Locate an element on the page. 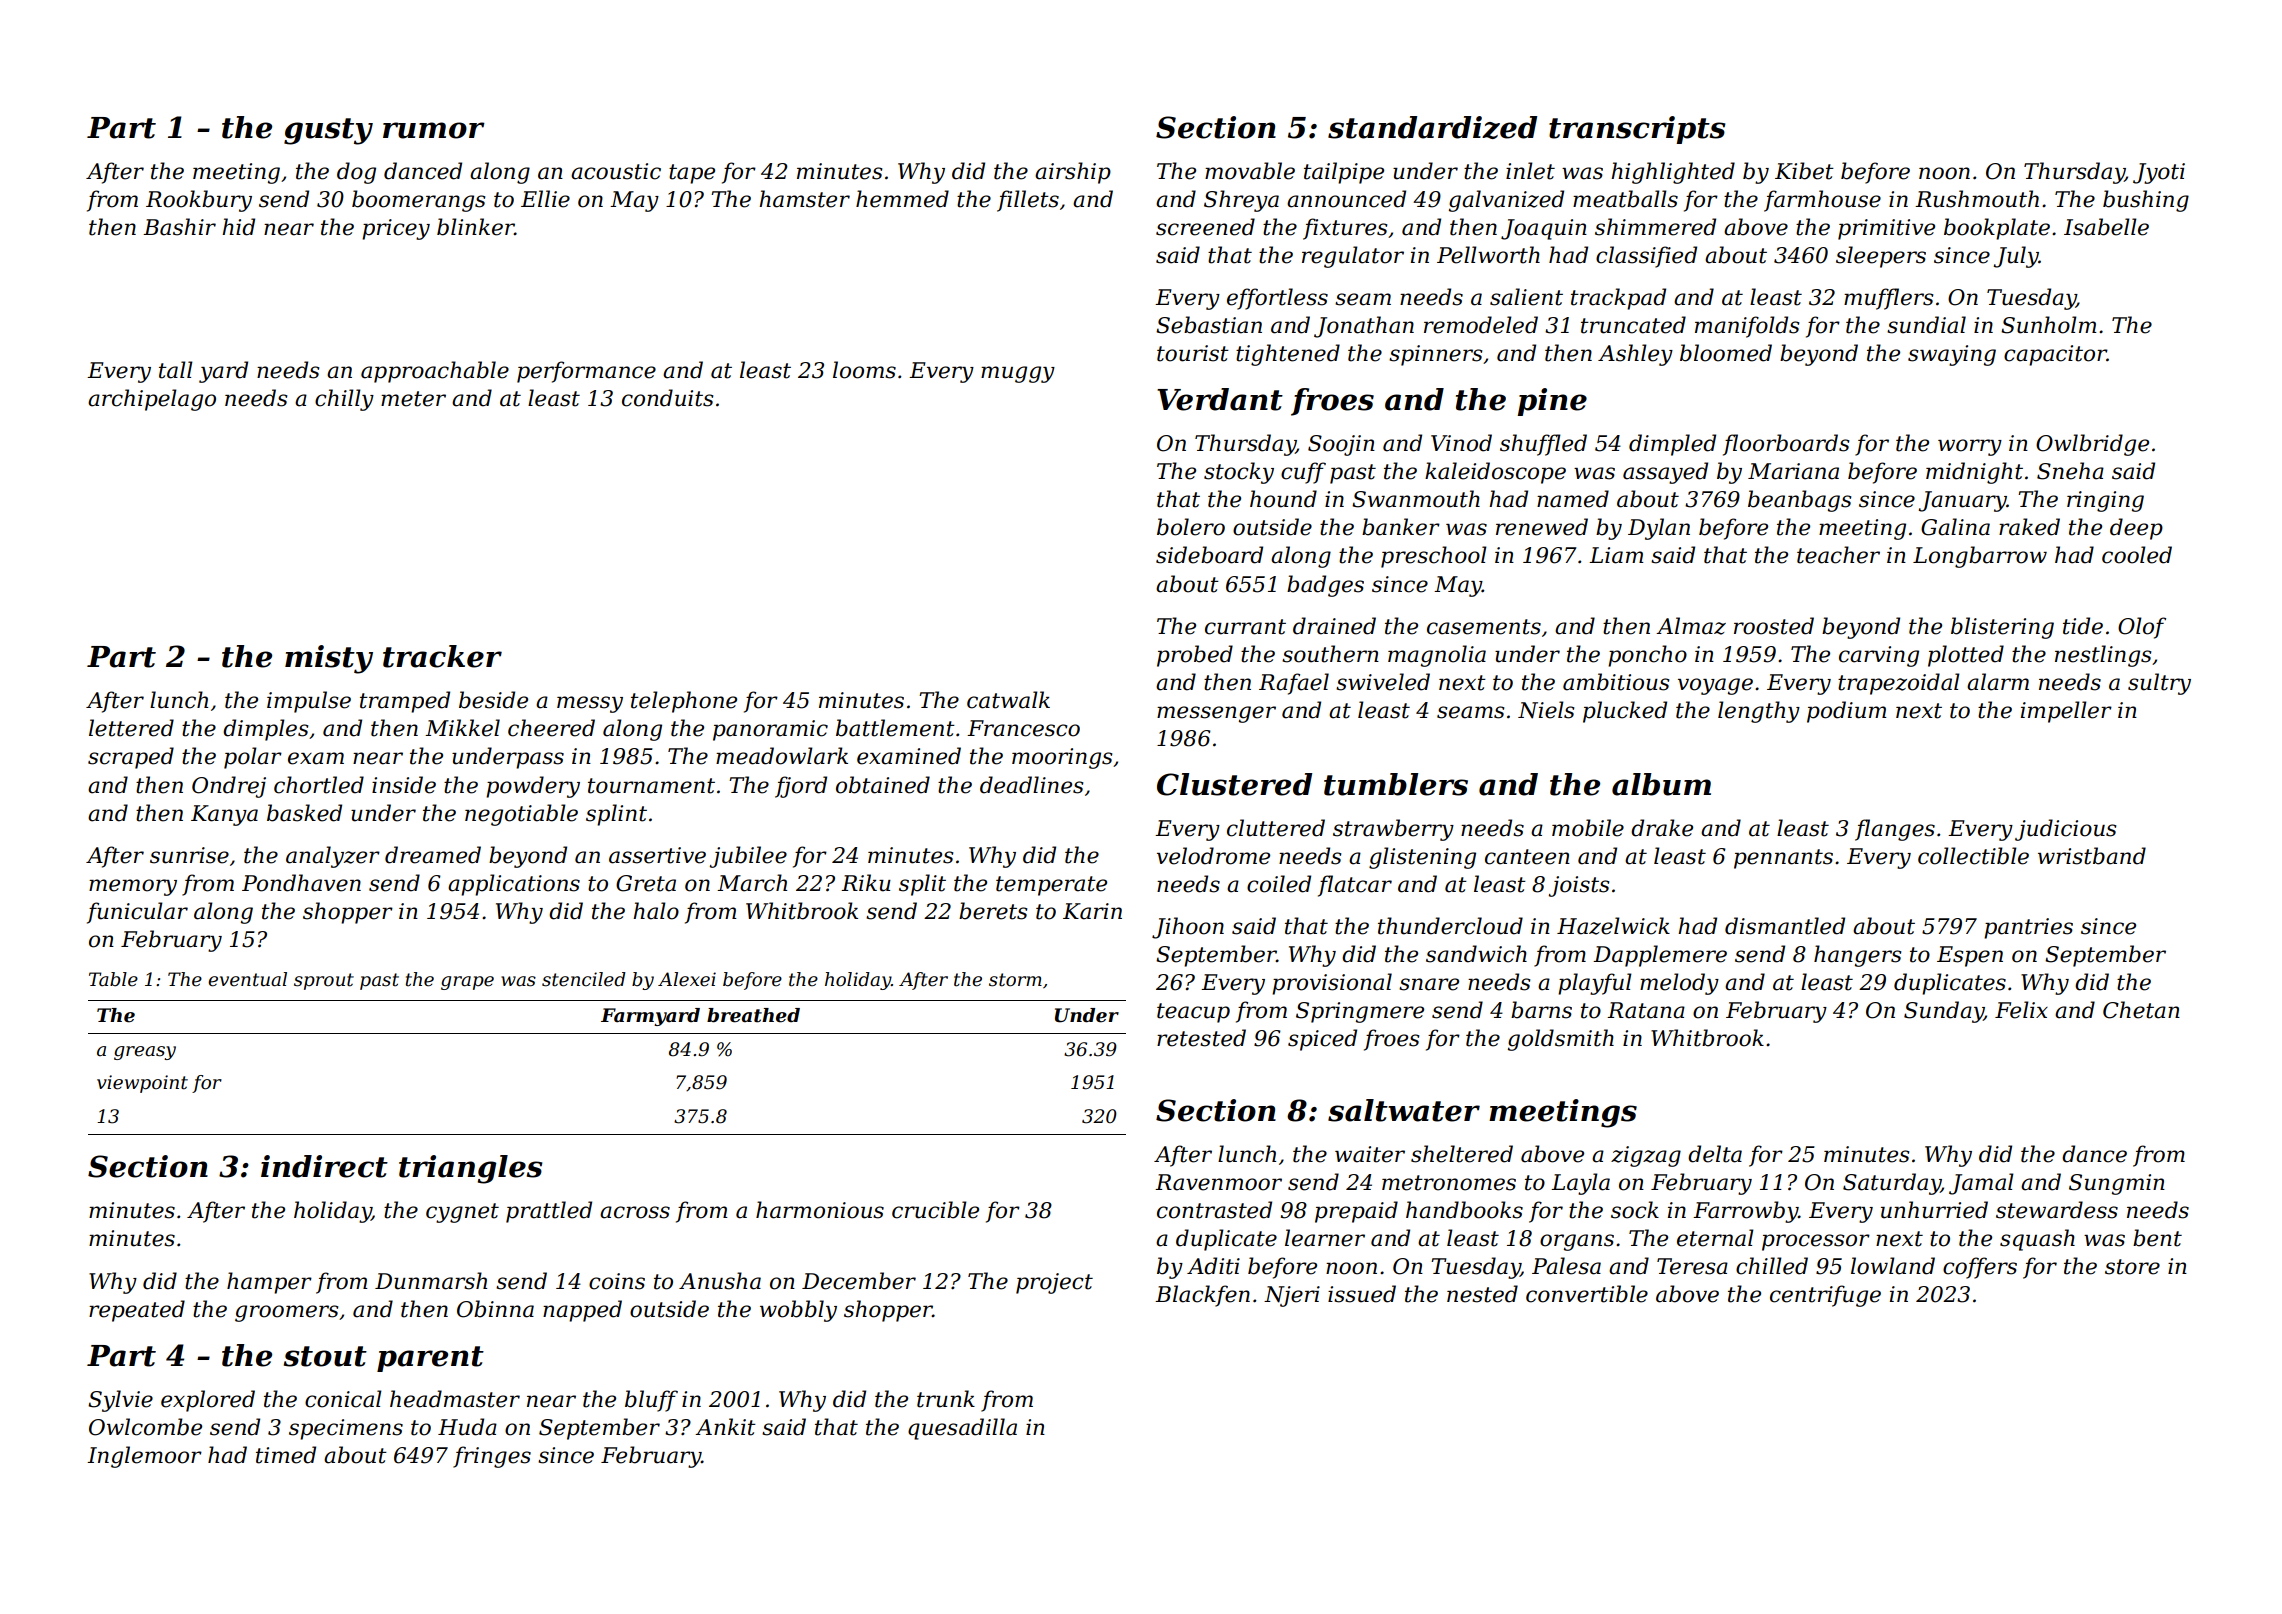 The width and height of the page is (2282, 1614). trunk is located at coordinates (946, 1399).
